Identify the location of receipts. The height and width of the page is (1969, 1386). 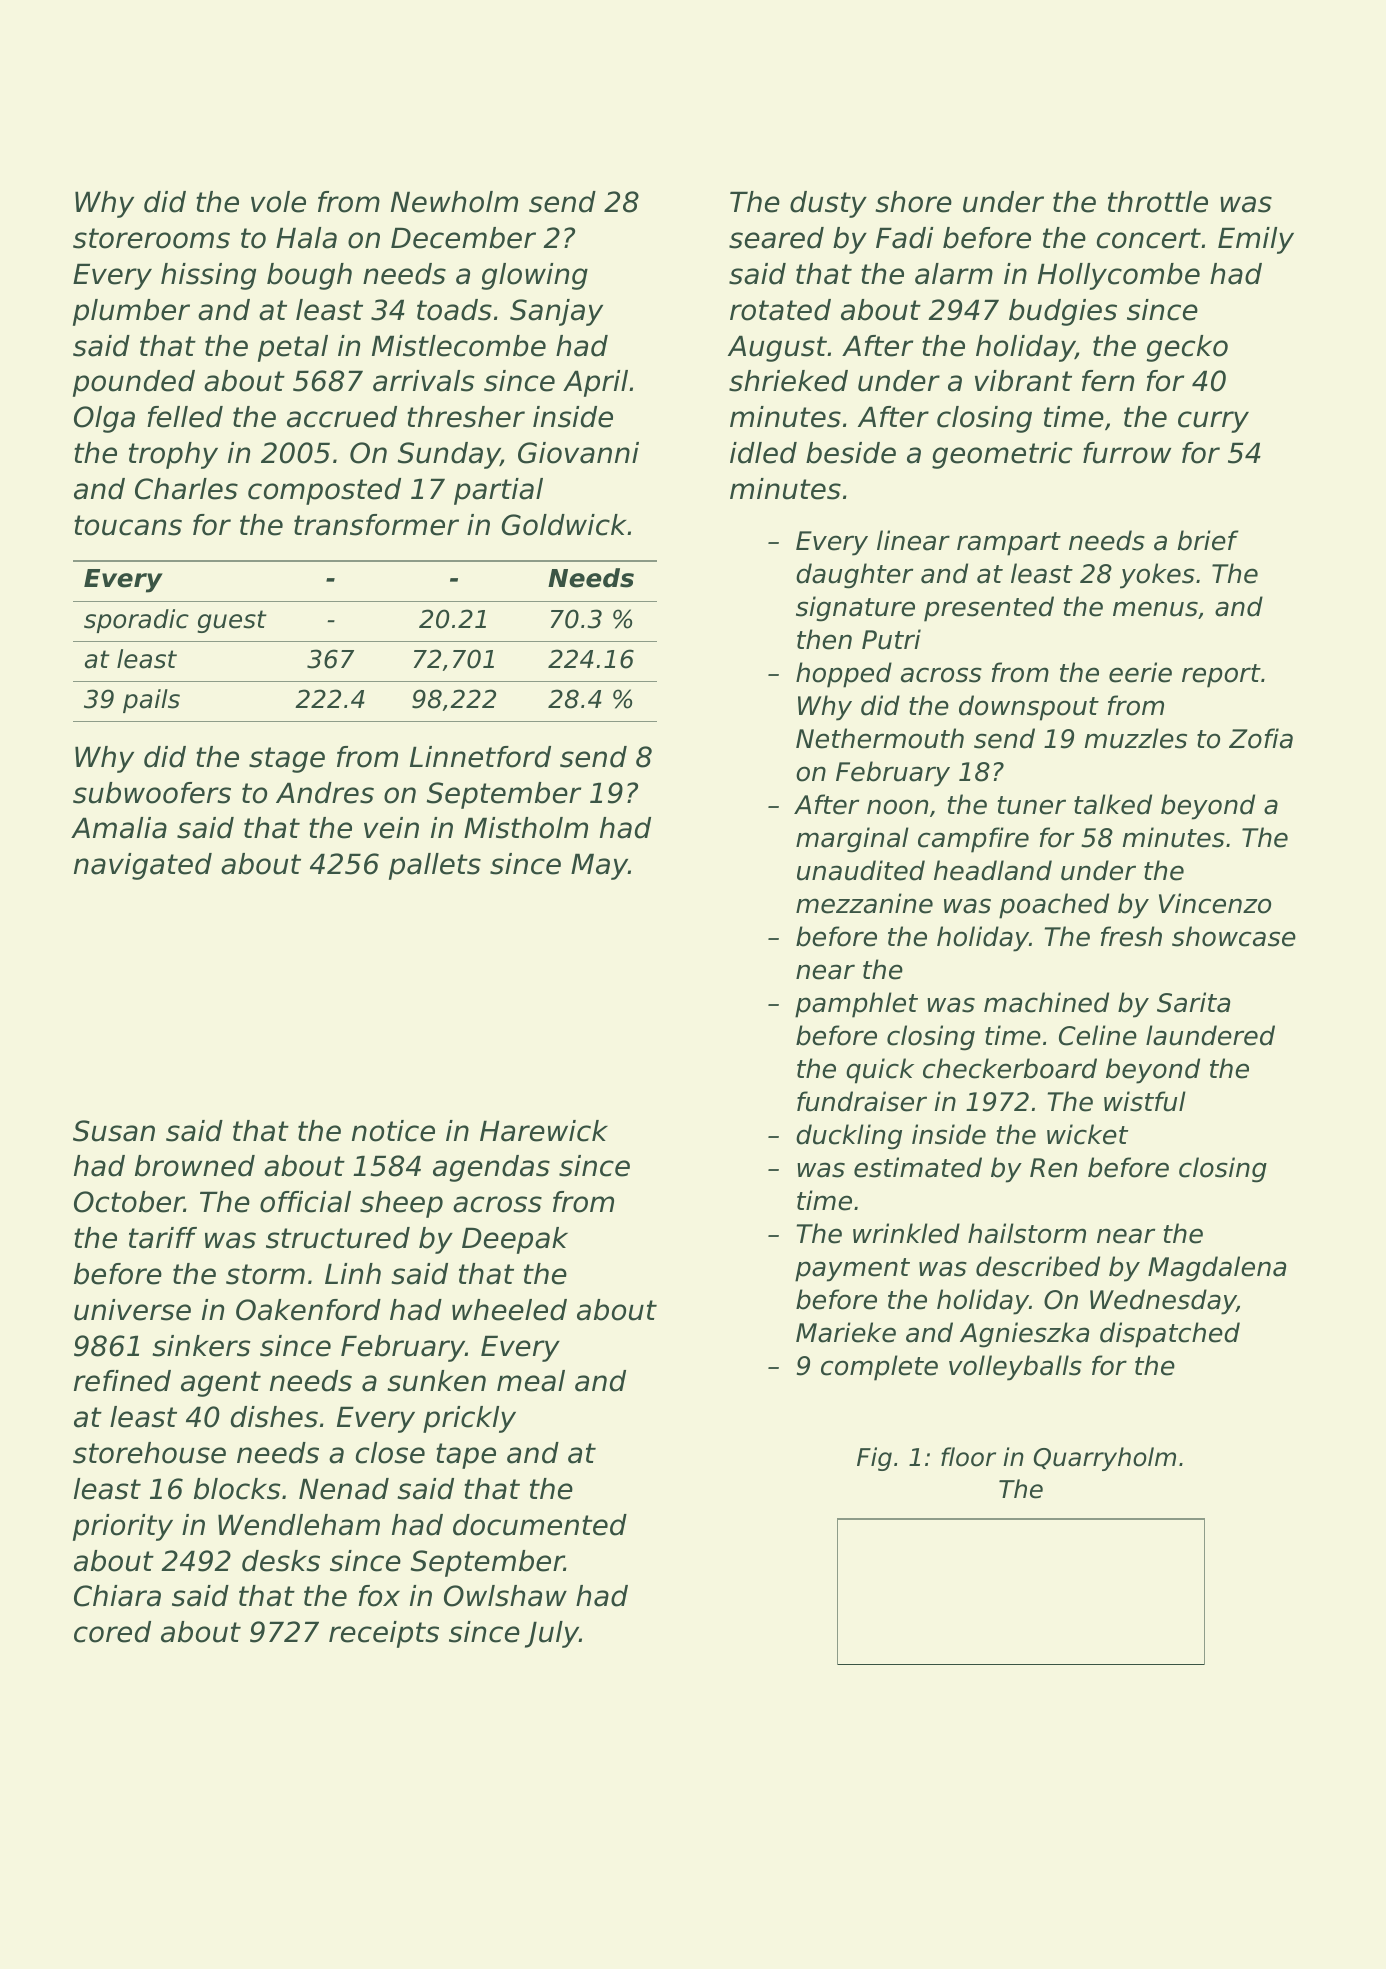
(384, 1634).
